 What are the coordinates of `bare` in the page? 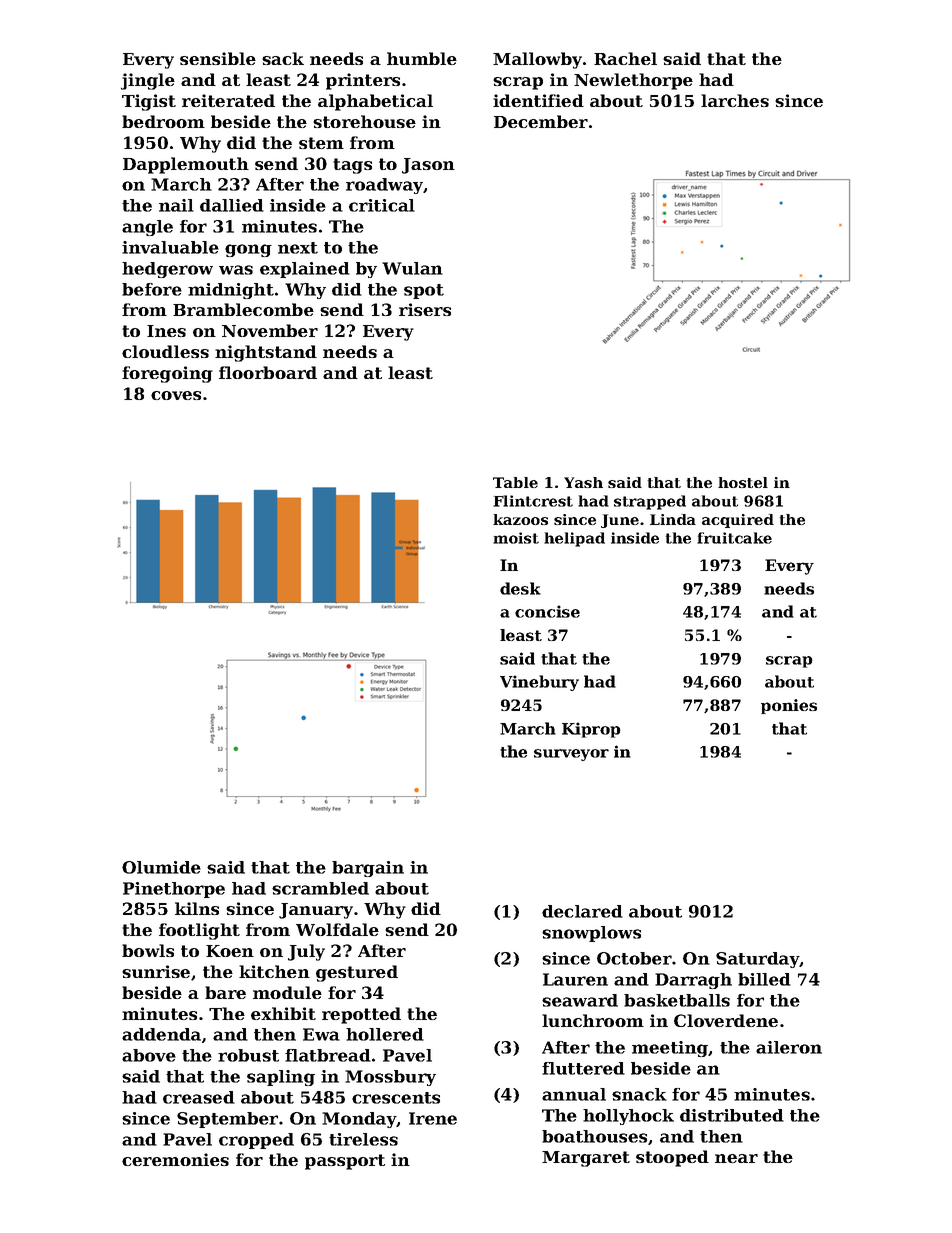 It's located at (225, 992).
